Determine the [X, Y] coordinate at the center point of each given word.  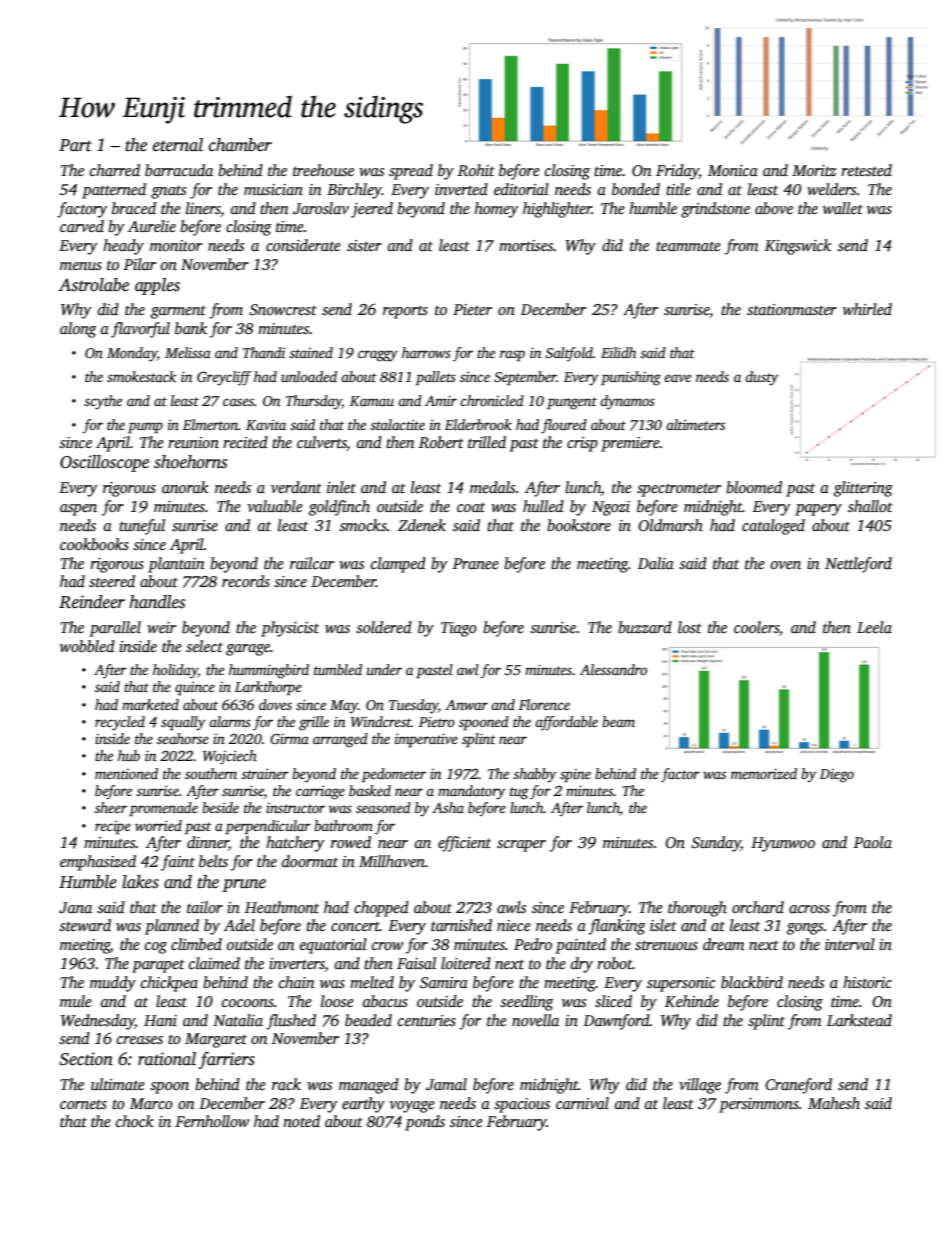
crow [387, 946]
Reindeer [92, 602]
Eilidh [618, 352]
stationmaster [792, 310]
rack [286, 1084]
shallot [870, 506]
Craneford [798, 1086]
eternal [178, 145]
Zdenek [422, 525]
